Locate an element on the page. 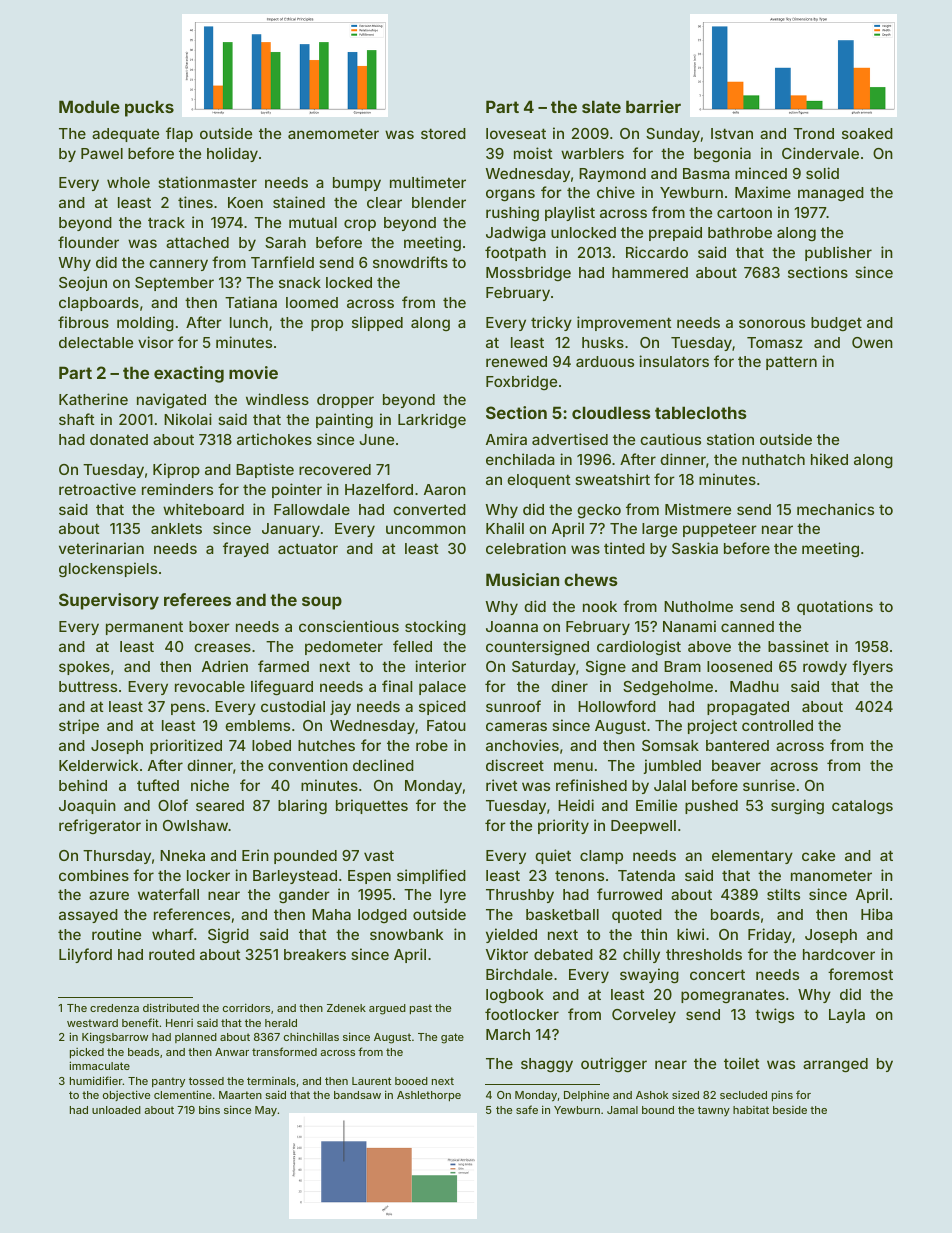 Image resolution: width=952 pixels, height=1233 pixels. Owlshaw is located at coordinates (195, 825).
